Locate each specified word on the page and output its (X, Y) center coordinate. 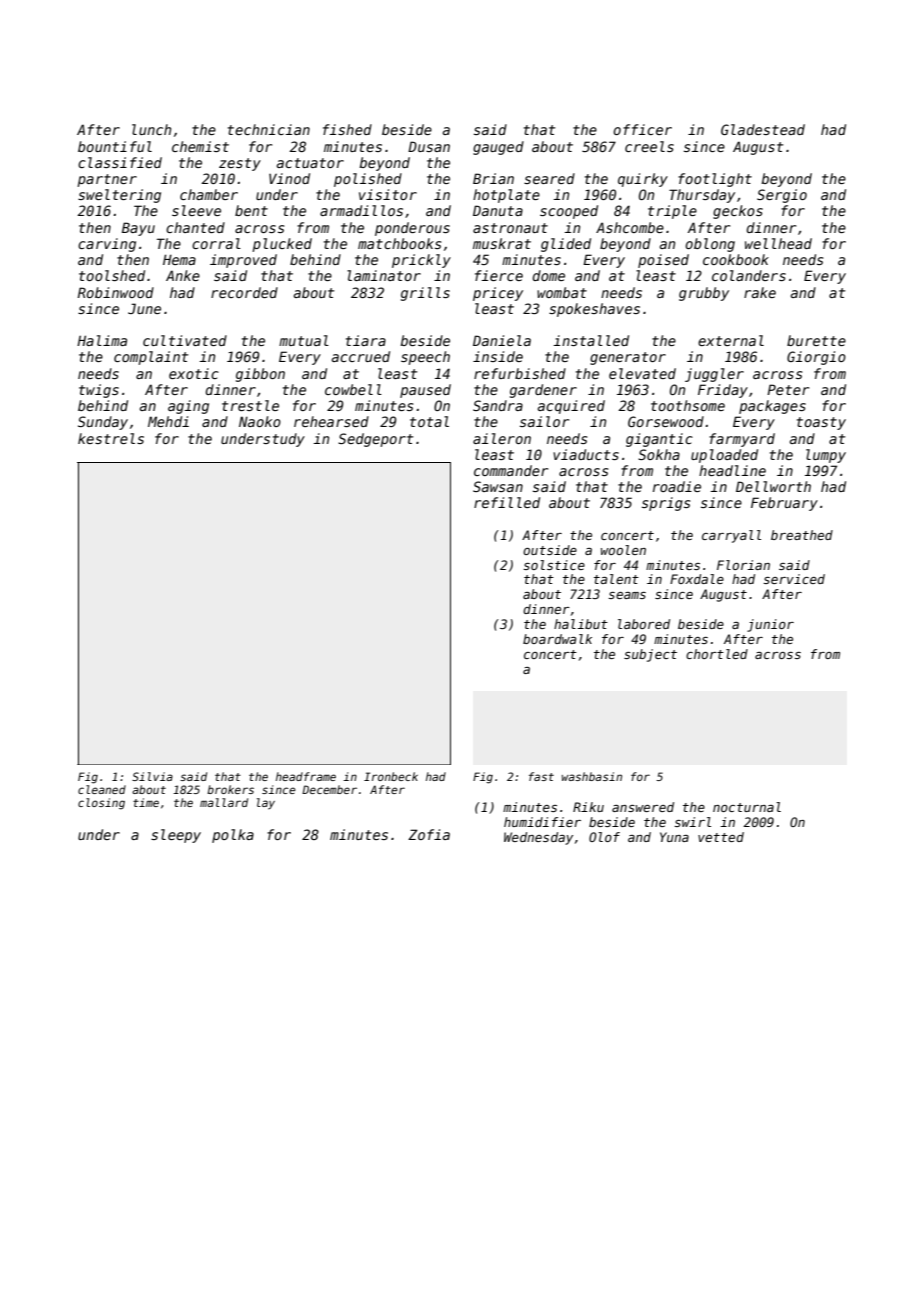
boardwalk (557, 639)
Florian (743, 565)
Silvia (152, 776)
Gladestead (763, 129)
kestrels (111, 438)
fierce (499, 275)
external (731, 340)
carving (107, 245)
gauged (498, 148)
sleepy (176, 836)
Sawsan (498, 486)
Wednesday (538, 838)
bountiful (115, 146)
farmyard (742, 440)
